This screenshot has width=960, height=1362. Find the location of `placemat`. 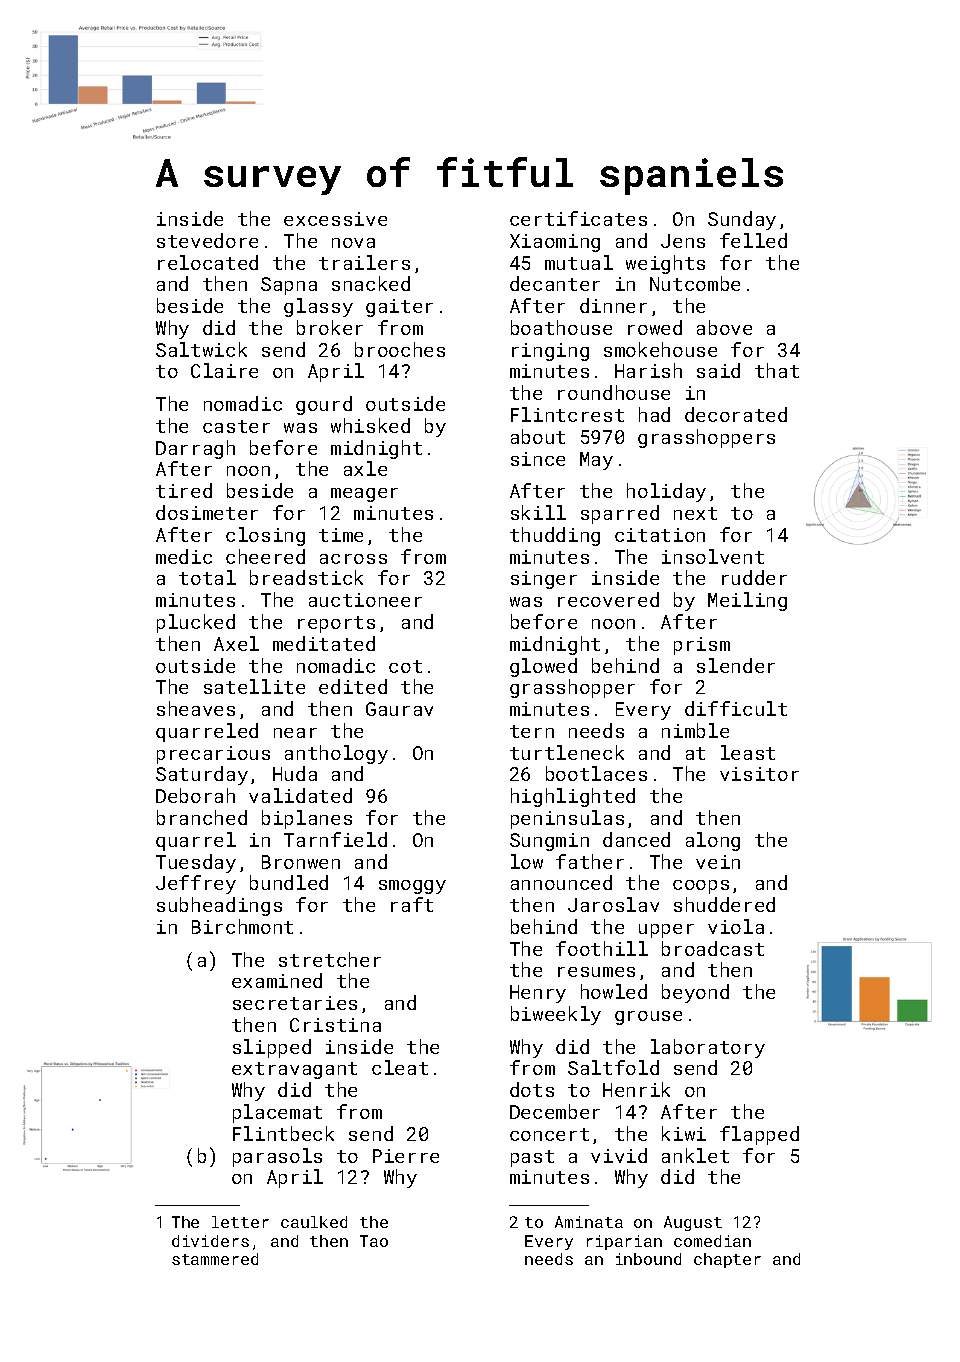

placemat is located at coordinates (277, 1113).
